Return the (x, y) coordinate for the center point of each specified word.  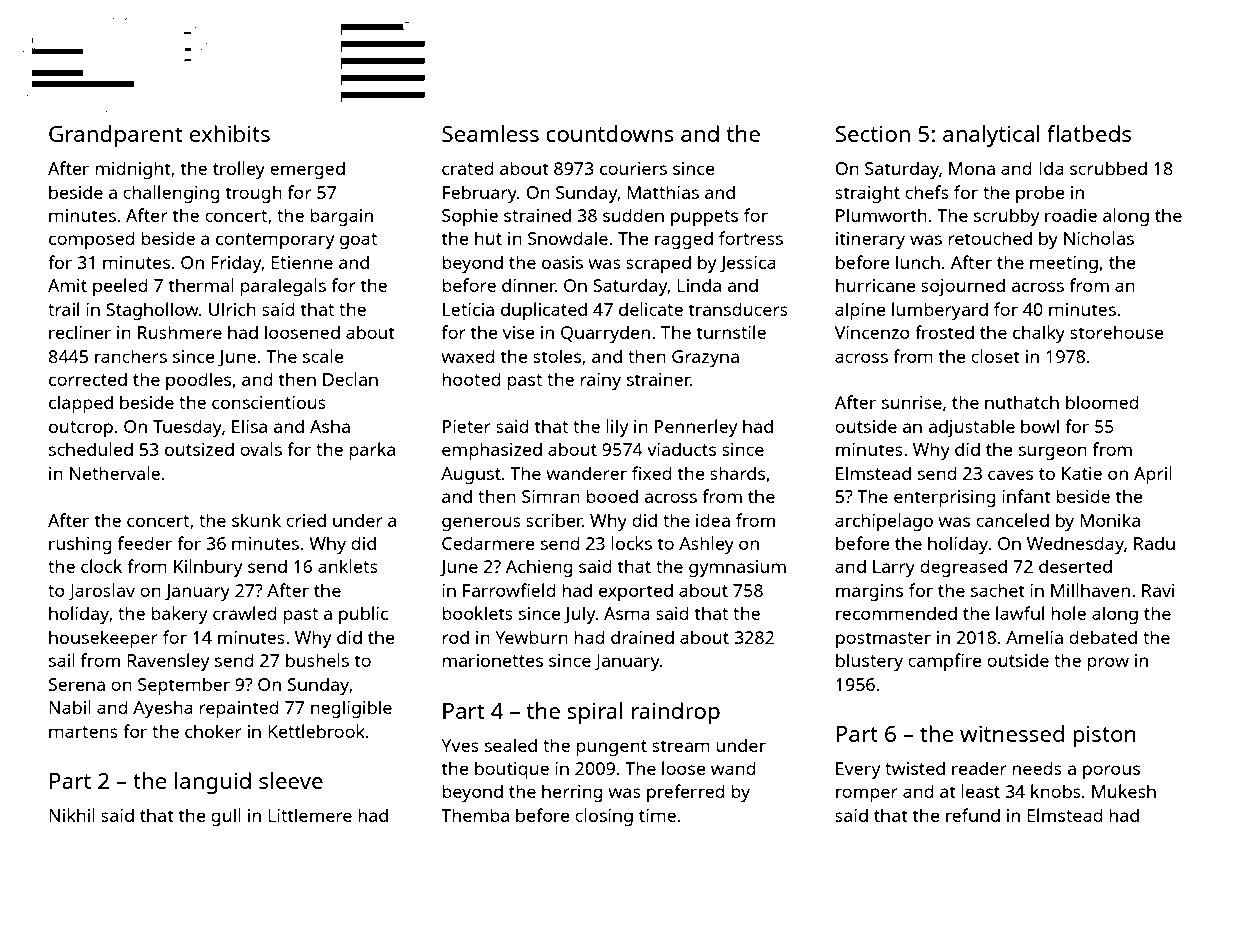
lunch (918, 262)
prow (1108, 664)
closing (604, 817)
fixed (652, 473)
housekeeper (103, 639)
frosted (944, 332)
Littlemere (310, 815)
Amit (67, 285)
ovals (261, 449)
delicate (651, 309)
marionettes (492, 660)
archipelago (884, 522)
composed (92, 240)
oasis (562, 262)
